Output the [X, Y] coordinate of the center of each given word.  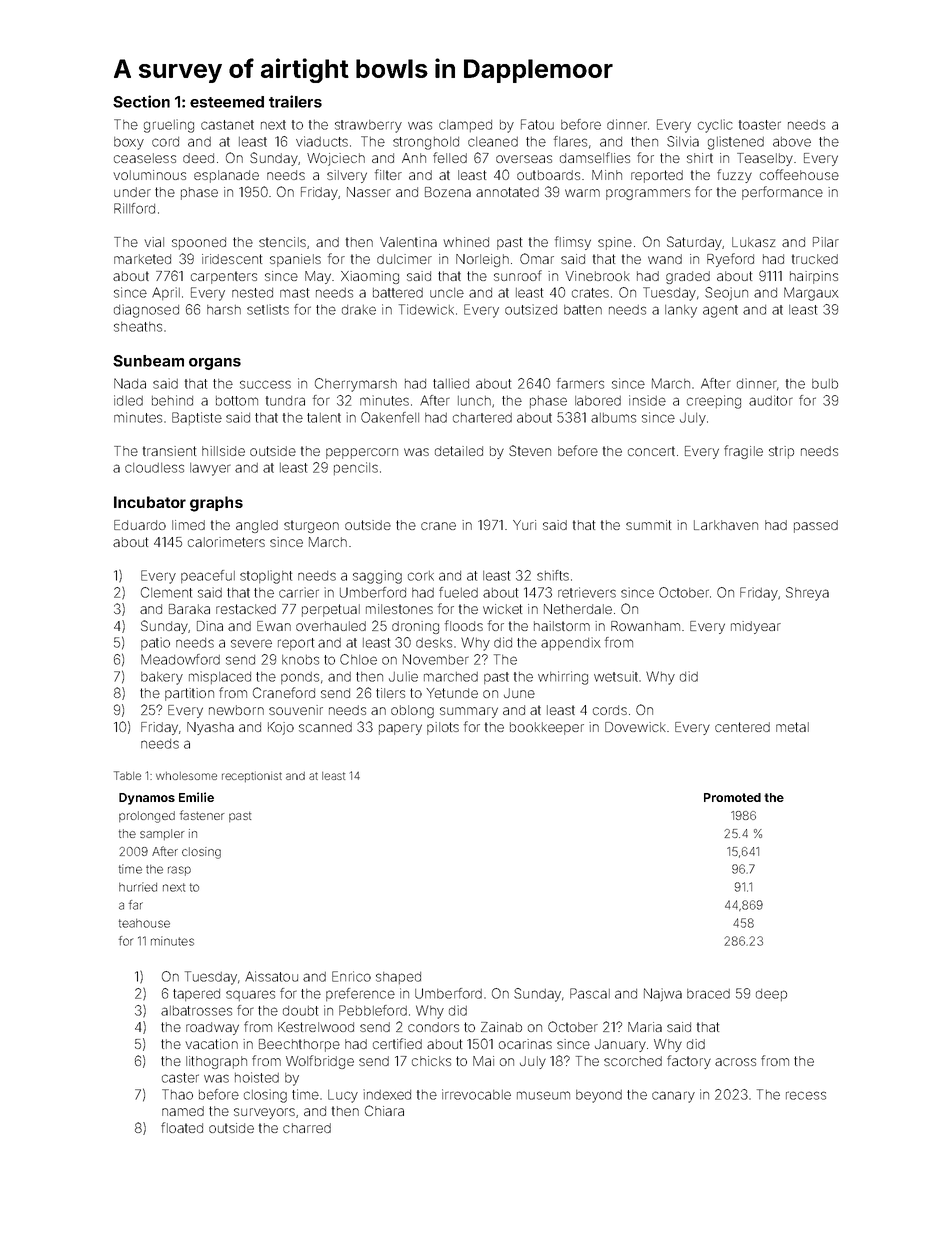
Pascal [590, 993]
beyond [599, 1096]
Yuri [524, 525]
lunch [474, 401]
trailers [295, 101]
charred [307, 1128]
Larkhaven [726, 525]
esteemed [227, 102]
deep [771, 995]
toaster [760, 125]
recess [806, 1095]
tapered [196, 995]
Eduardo [140, 525]
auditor [771, 400]
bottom [237, 401]
